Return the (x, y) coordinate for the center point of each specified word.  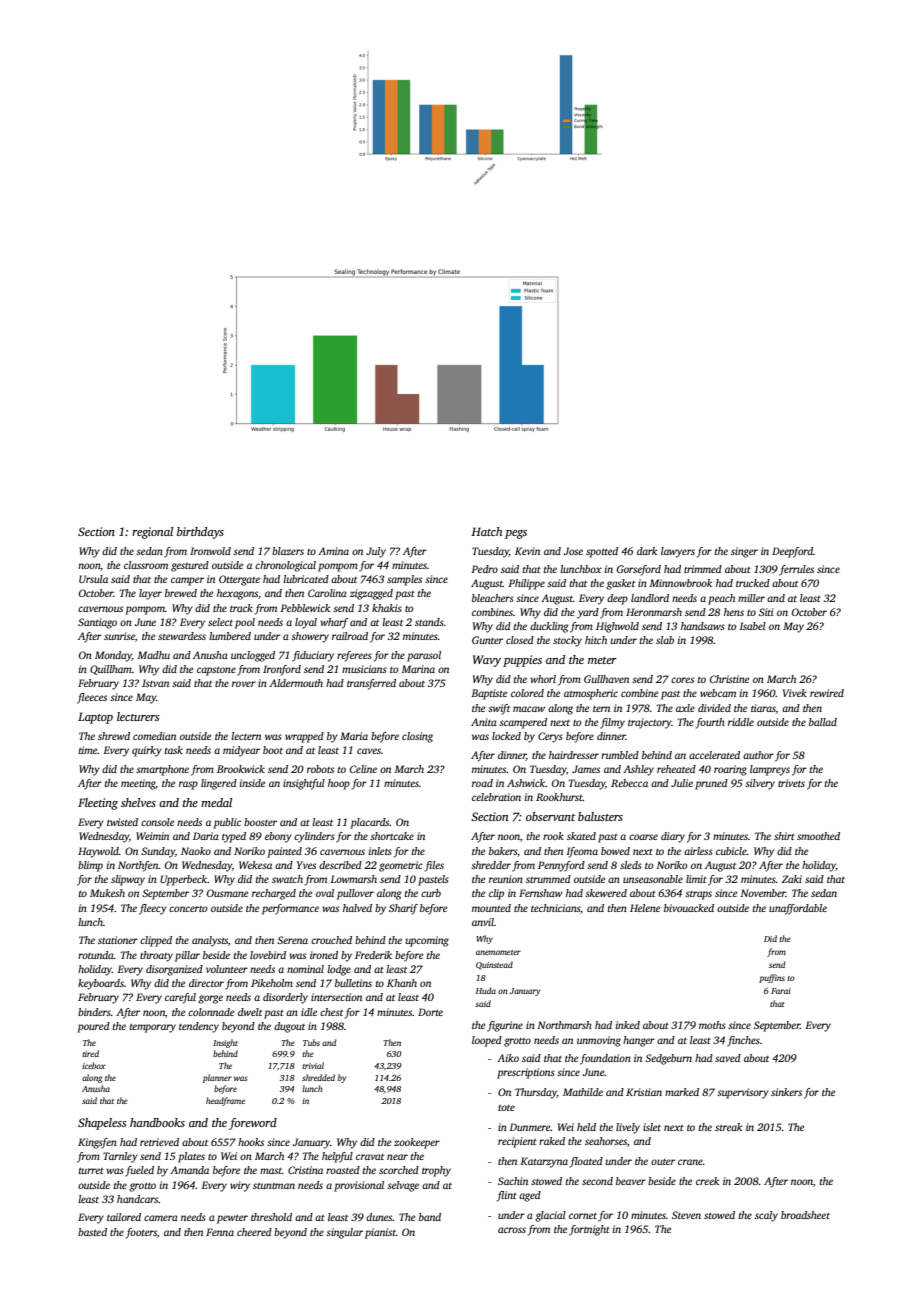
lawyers (678, 552)
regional (152, 533)
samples (404, 580)
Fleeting (98, 804)
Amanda (189, 1170)
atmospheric (591, 694)
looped (487, 1041)
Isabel (752, 626)
